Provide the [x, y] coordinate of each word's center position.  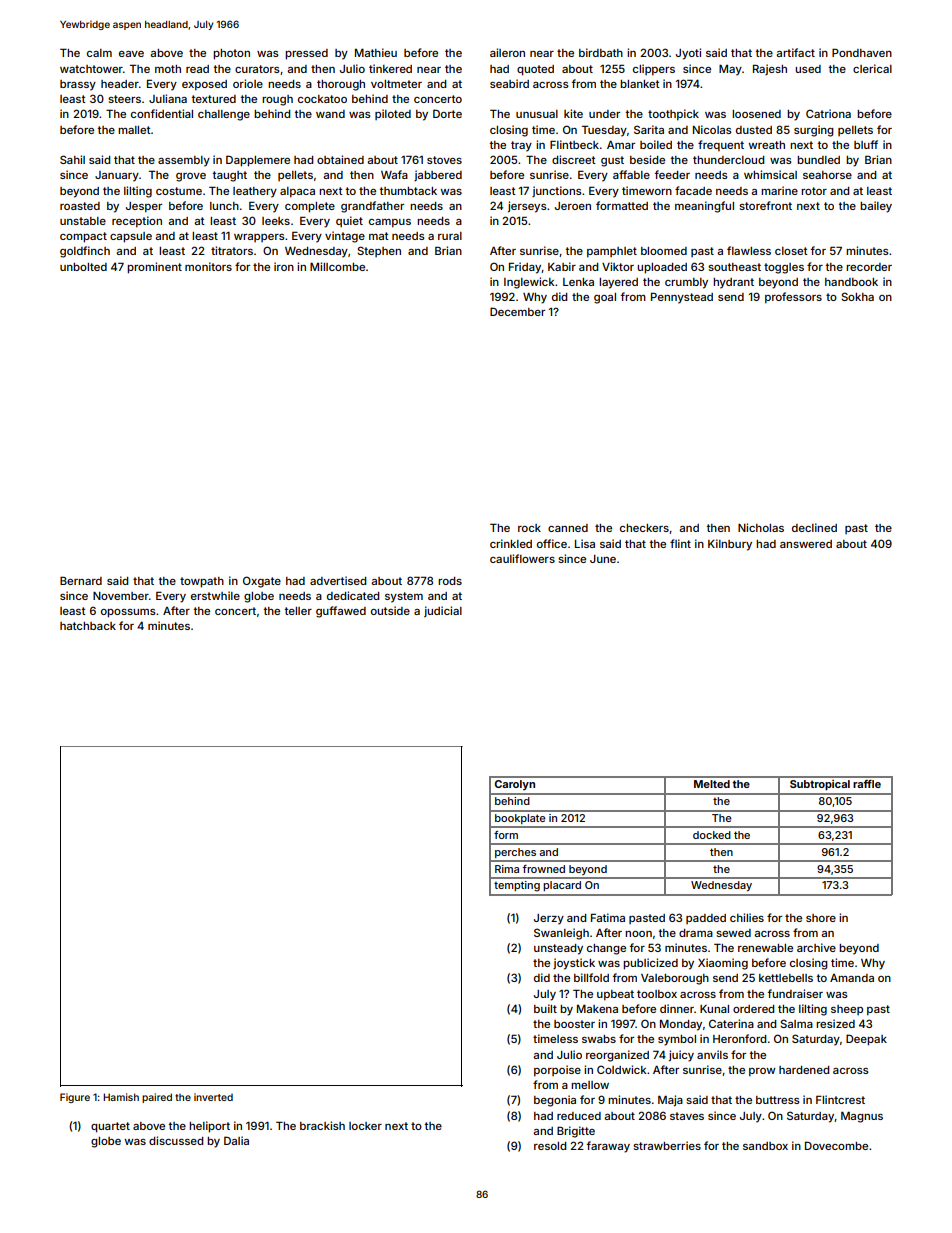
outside [390, 610]
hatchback [88, 626]
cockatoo [322, 99]
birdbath [601, 52]
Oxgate [262, 582]
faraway [608, 1147]
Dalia [236, 1140]
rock [529, 528]
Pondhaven [862, 52]
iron [284, 266]
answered [806, 544]
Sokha [857, 296]
